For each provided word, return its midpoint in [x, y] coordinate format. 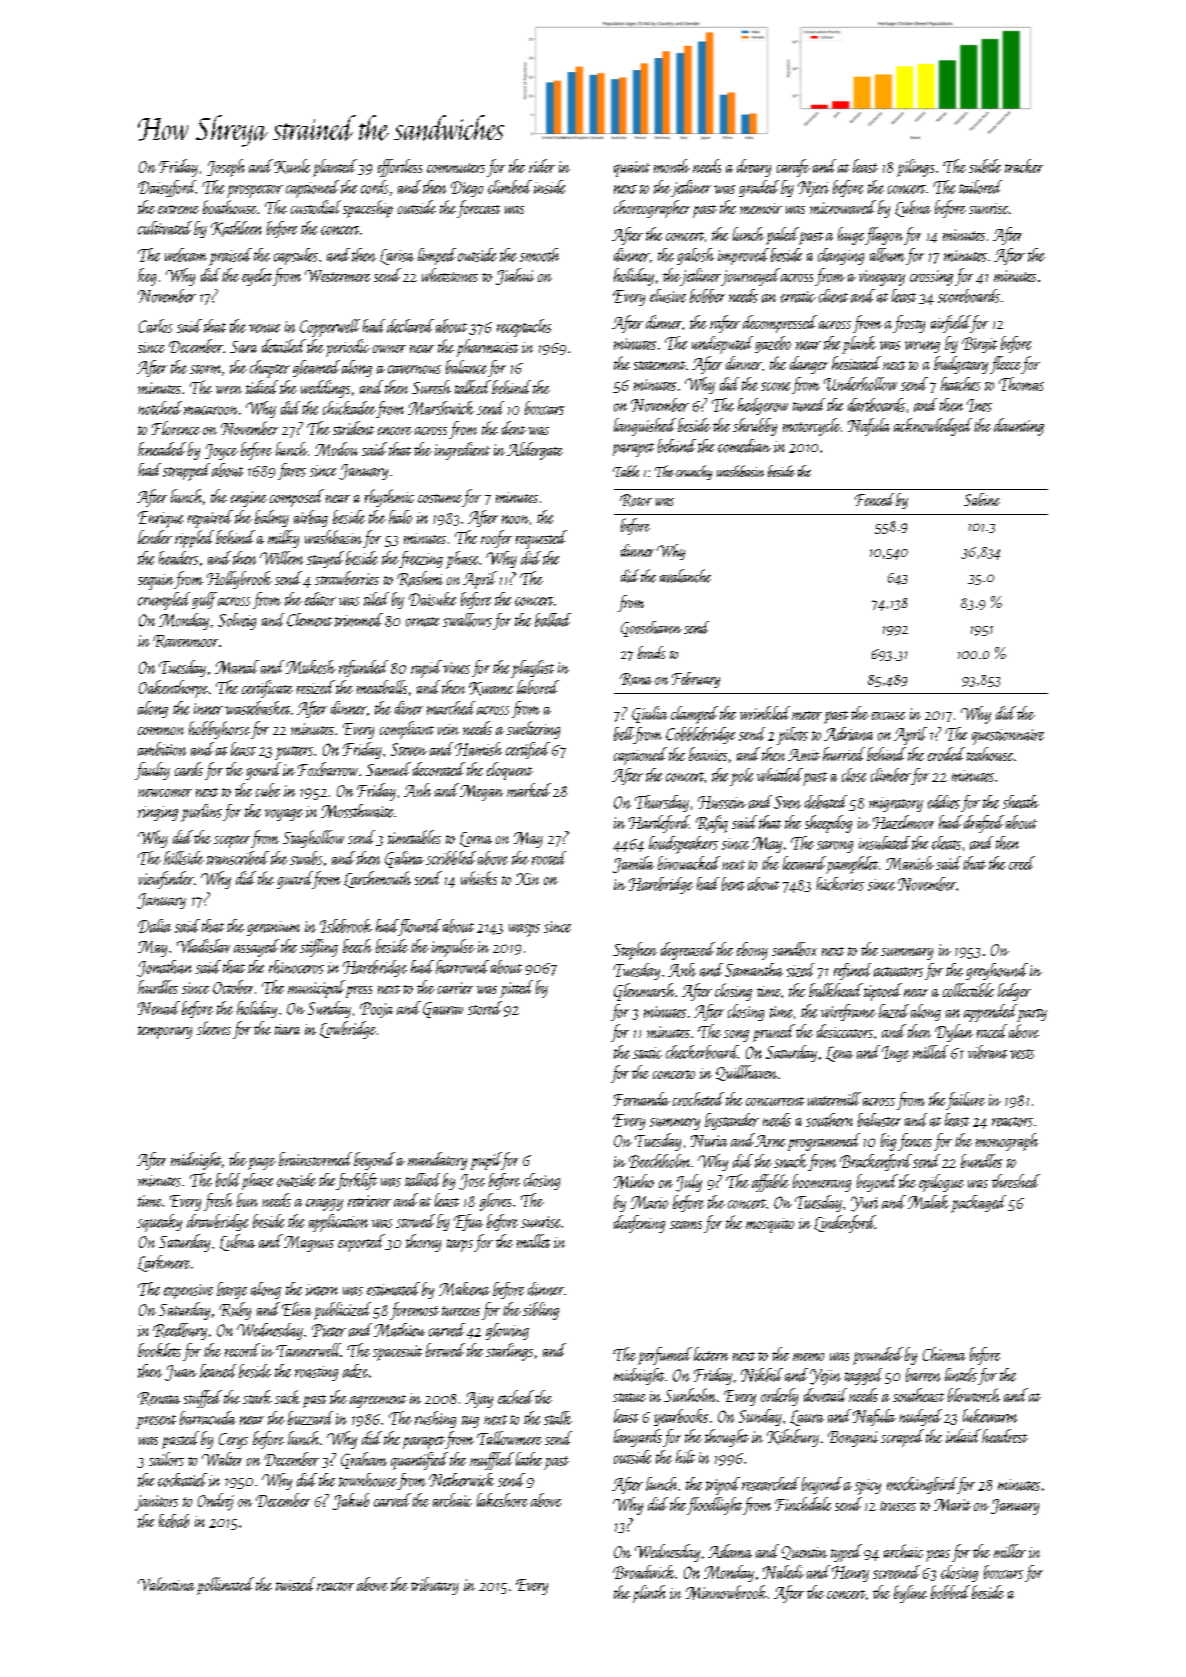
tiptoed [883, 992]
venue [264, 328]
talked [473, 387]
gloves [495, 1202]
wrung [922, 347]
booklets [159, 1350]
